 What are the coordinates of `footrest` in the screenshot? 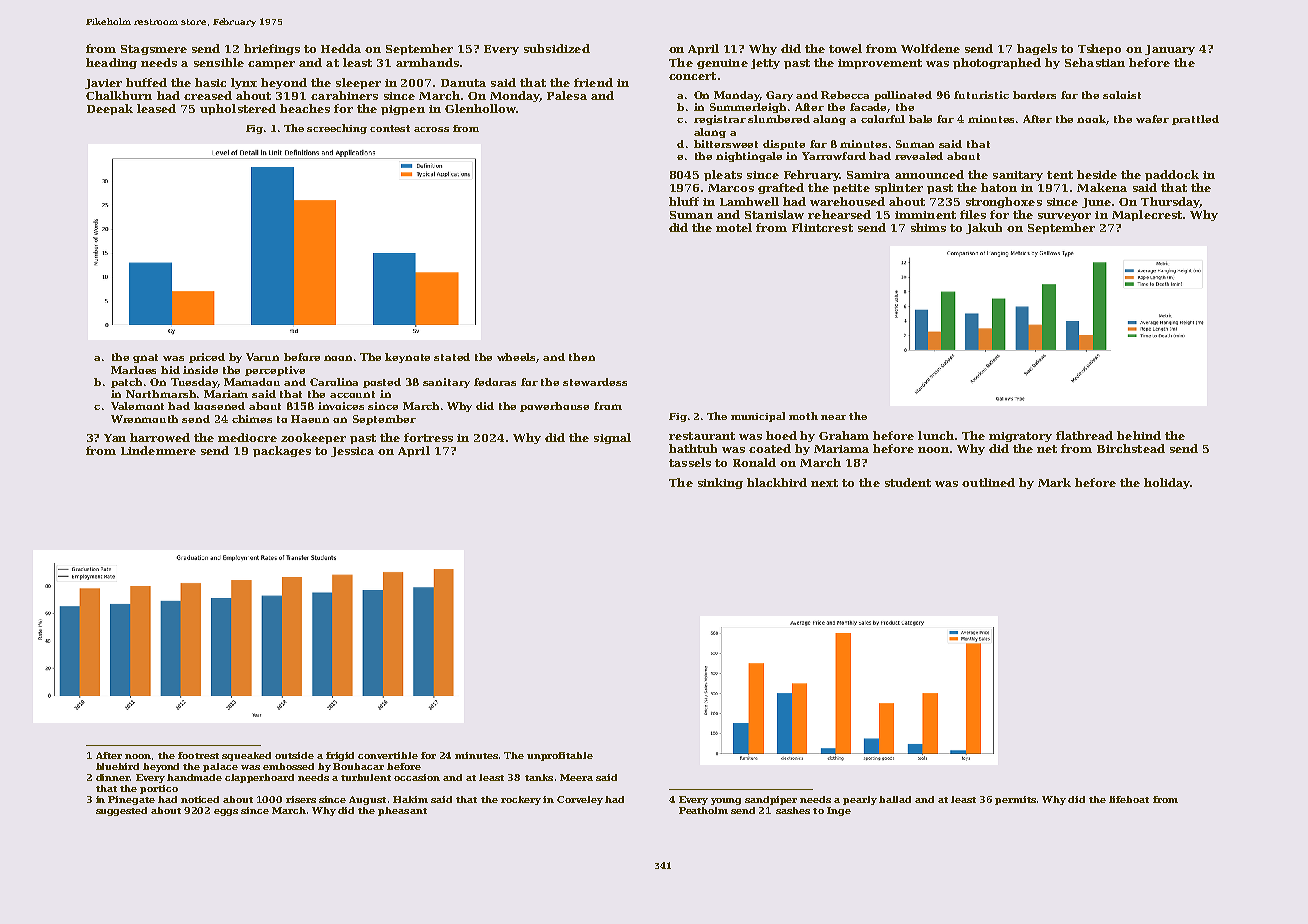 It's located at (198, 755).
